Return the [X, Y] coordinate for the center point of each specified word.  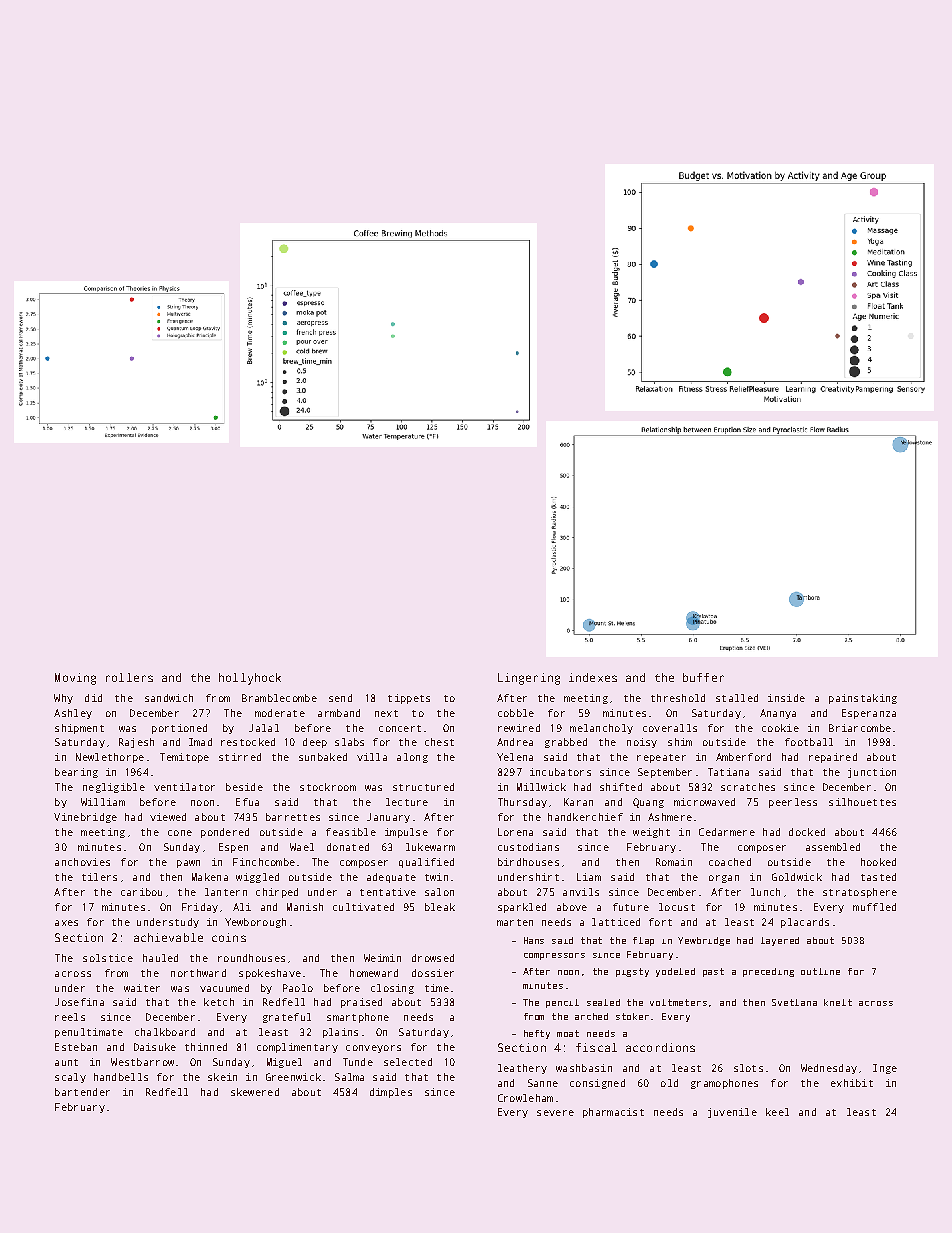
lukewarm [430, 847]
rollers [129, 677]
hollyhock [250, 679]
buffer [703, 677]
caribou [141, 892]
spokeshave [270, 974]
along [412, 758]
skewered [255, 1092]
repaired [833, 758]
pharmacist [613, 1113]
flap [643, 941]
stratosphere [860, 893]
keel [777, 1112]
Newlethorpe [110, 758]
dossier [433, 973]
